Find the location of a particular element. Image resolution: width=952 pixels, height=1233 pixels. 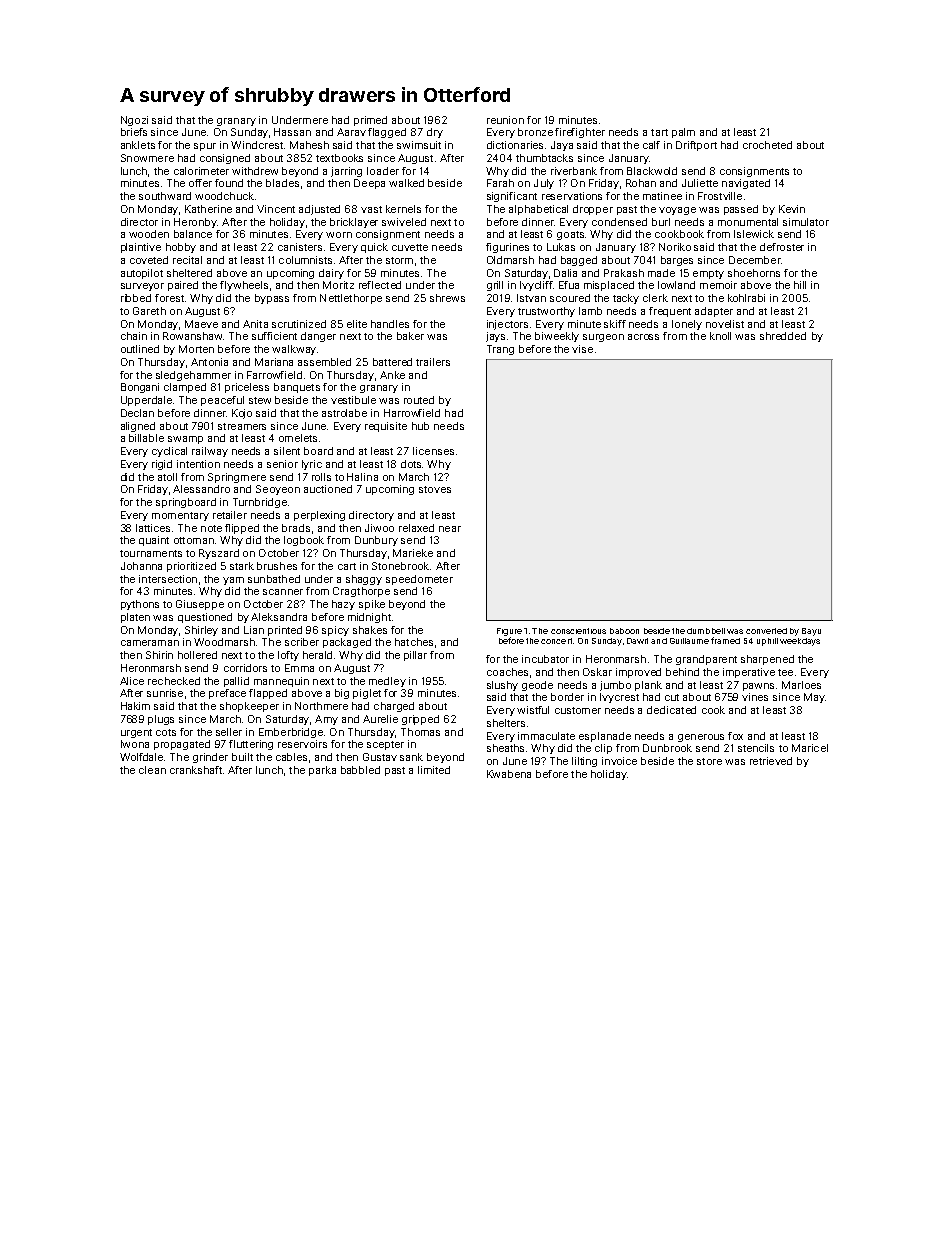

dumbbell is located at coordinates (706, 631).
